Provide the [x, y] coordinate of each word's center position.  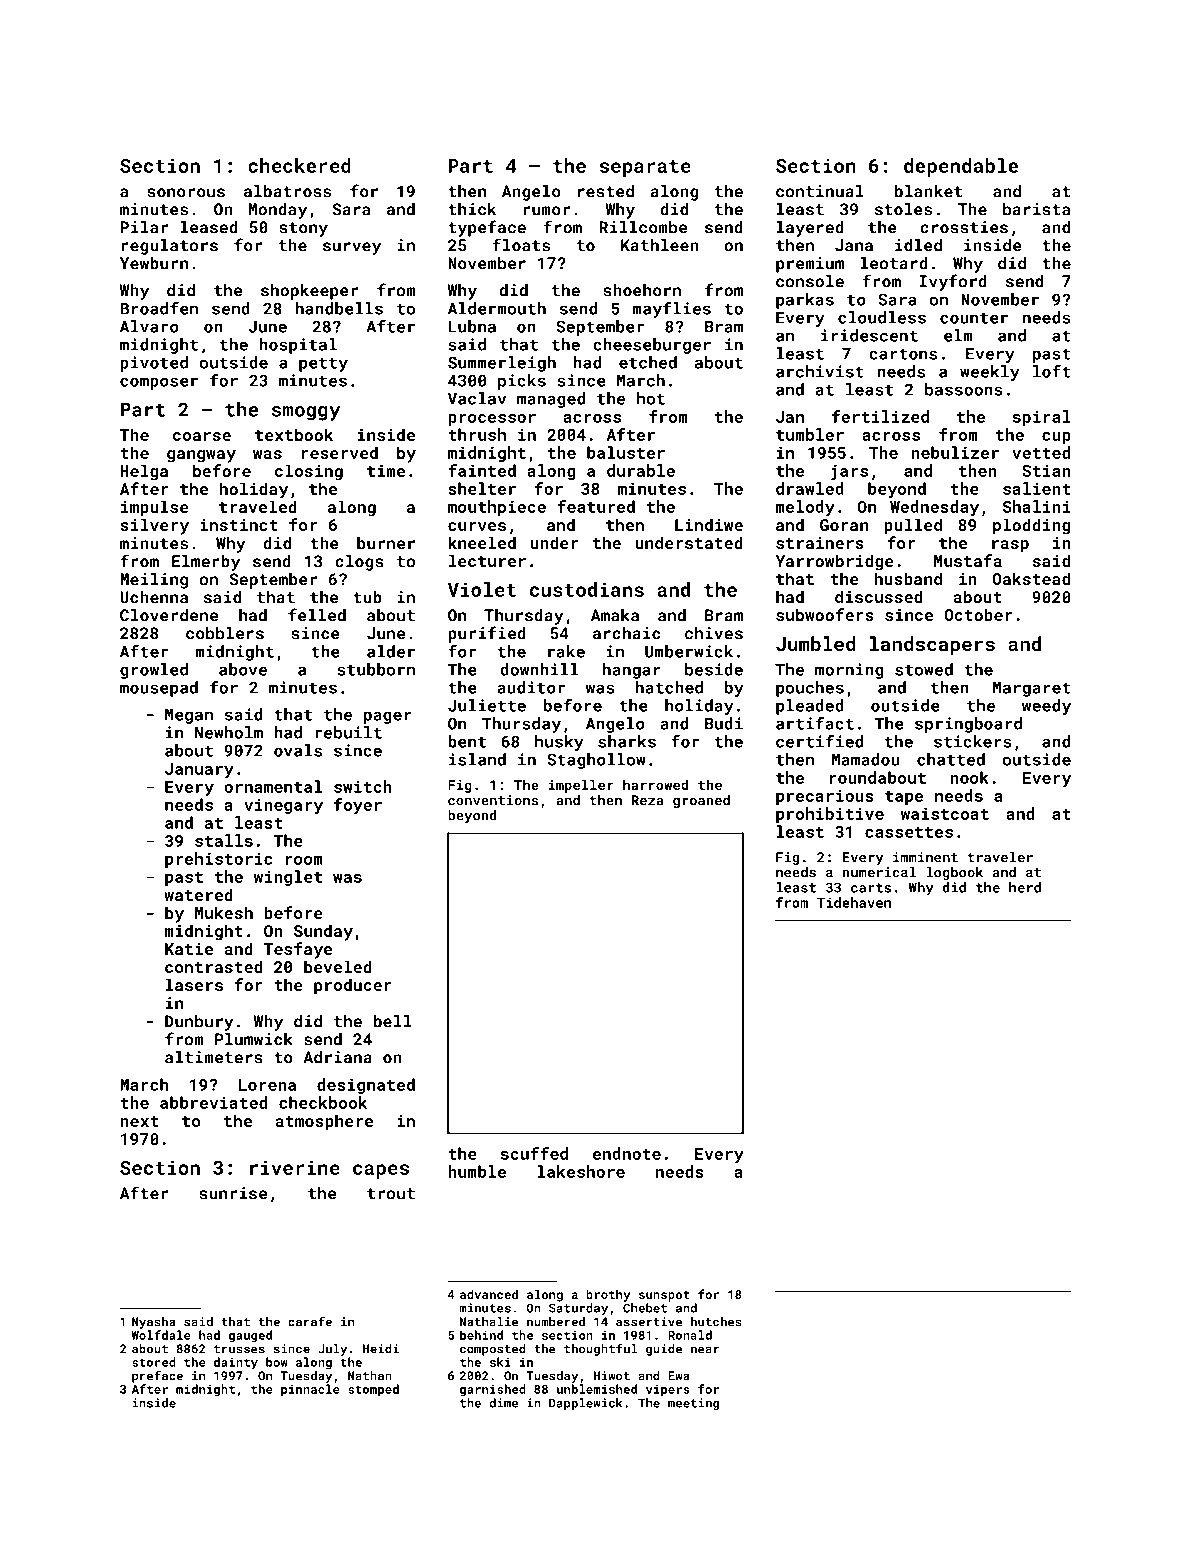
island [477, 759]
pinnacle [310, 1390]
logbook [954, 873]
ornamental [273, 786]
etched [648, 362]
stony [304, 229]
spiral [1042, 418]
